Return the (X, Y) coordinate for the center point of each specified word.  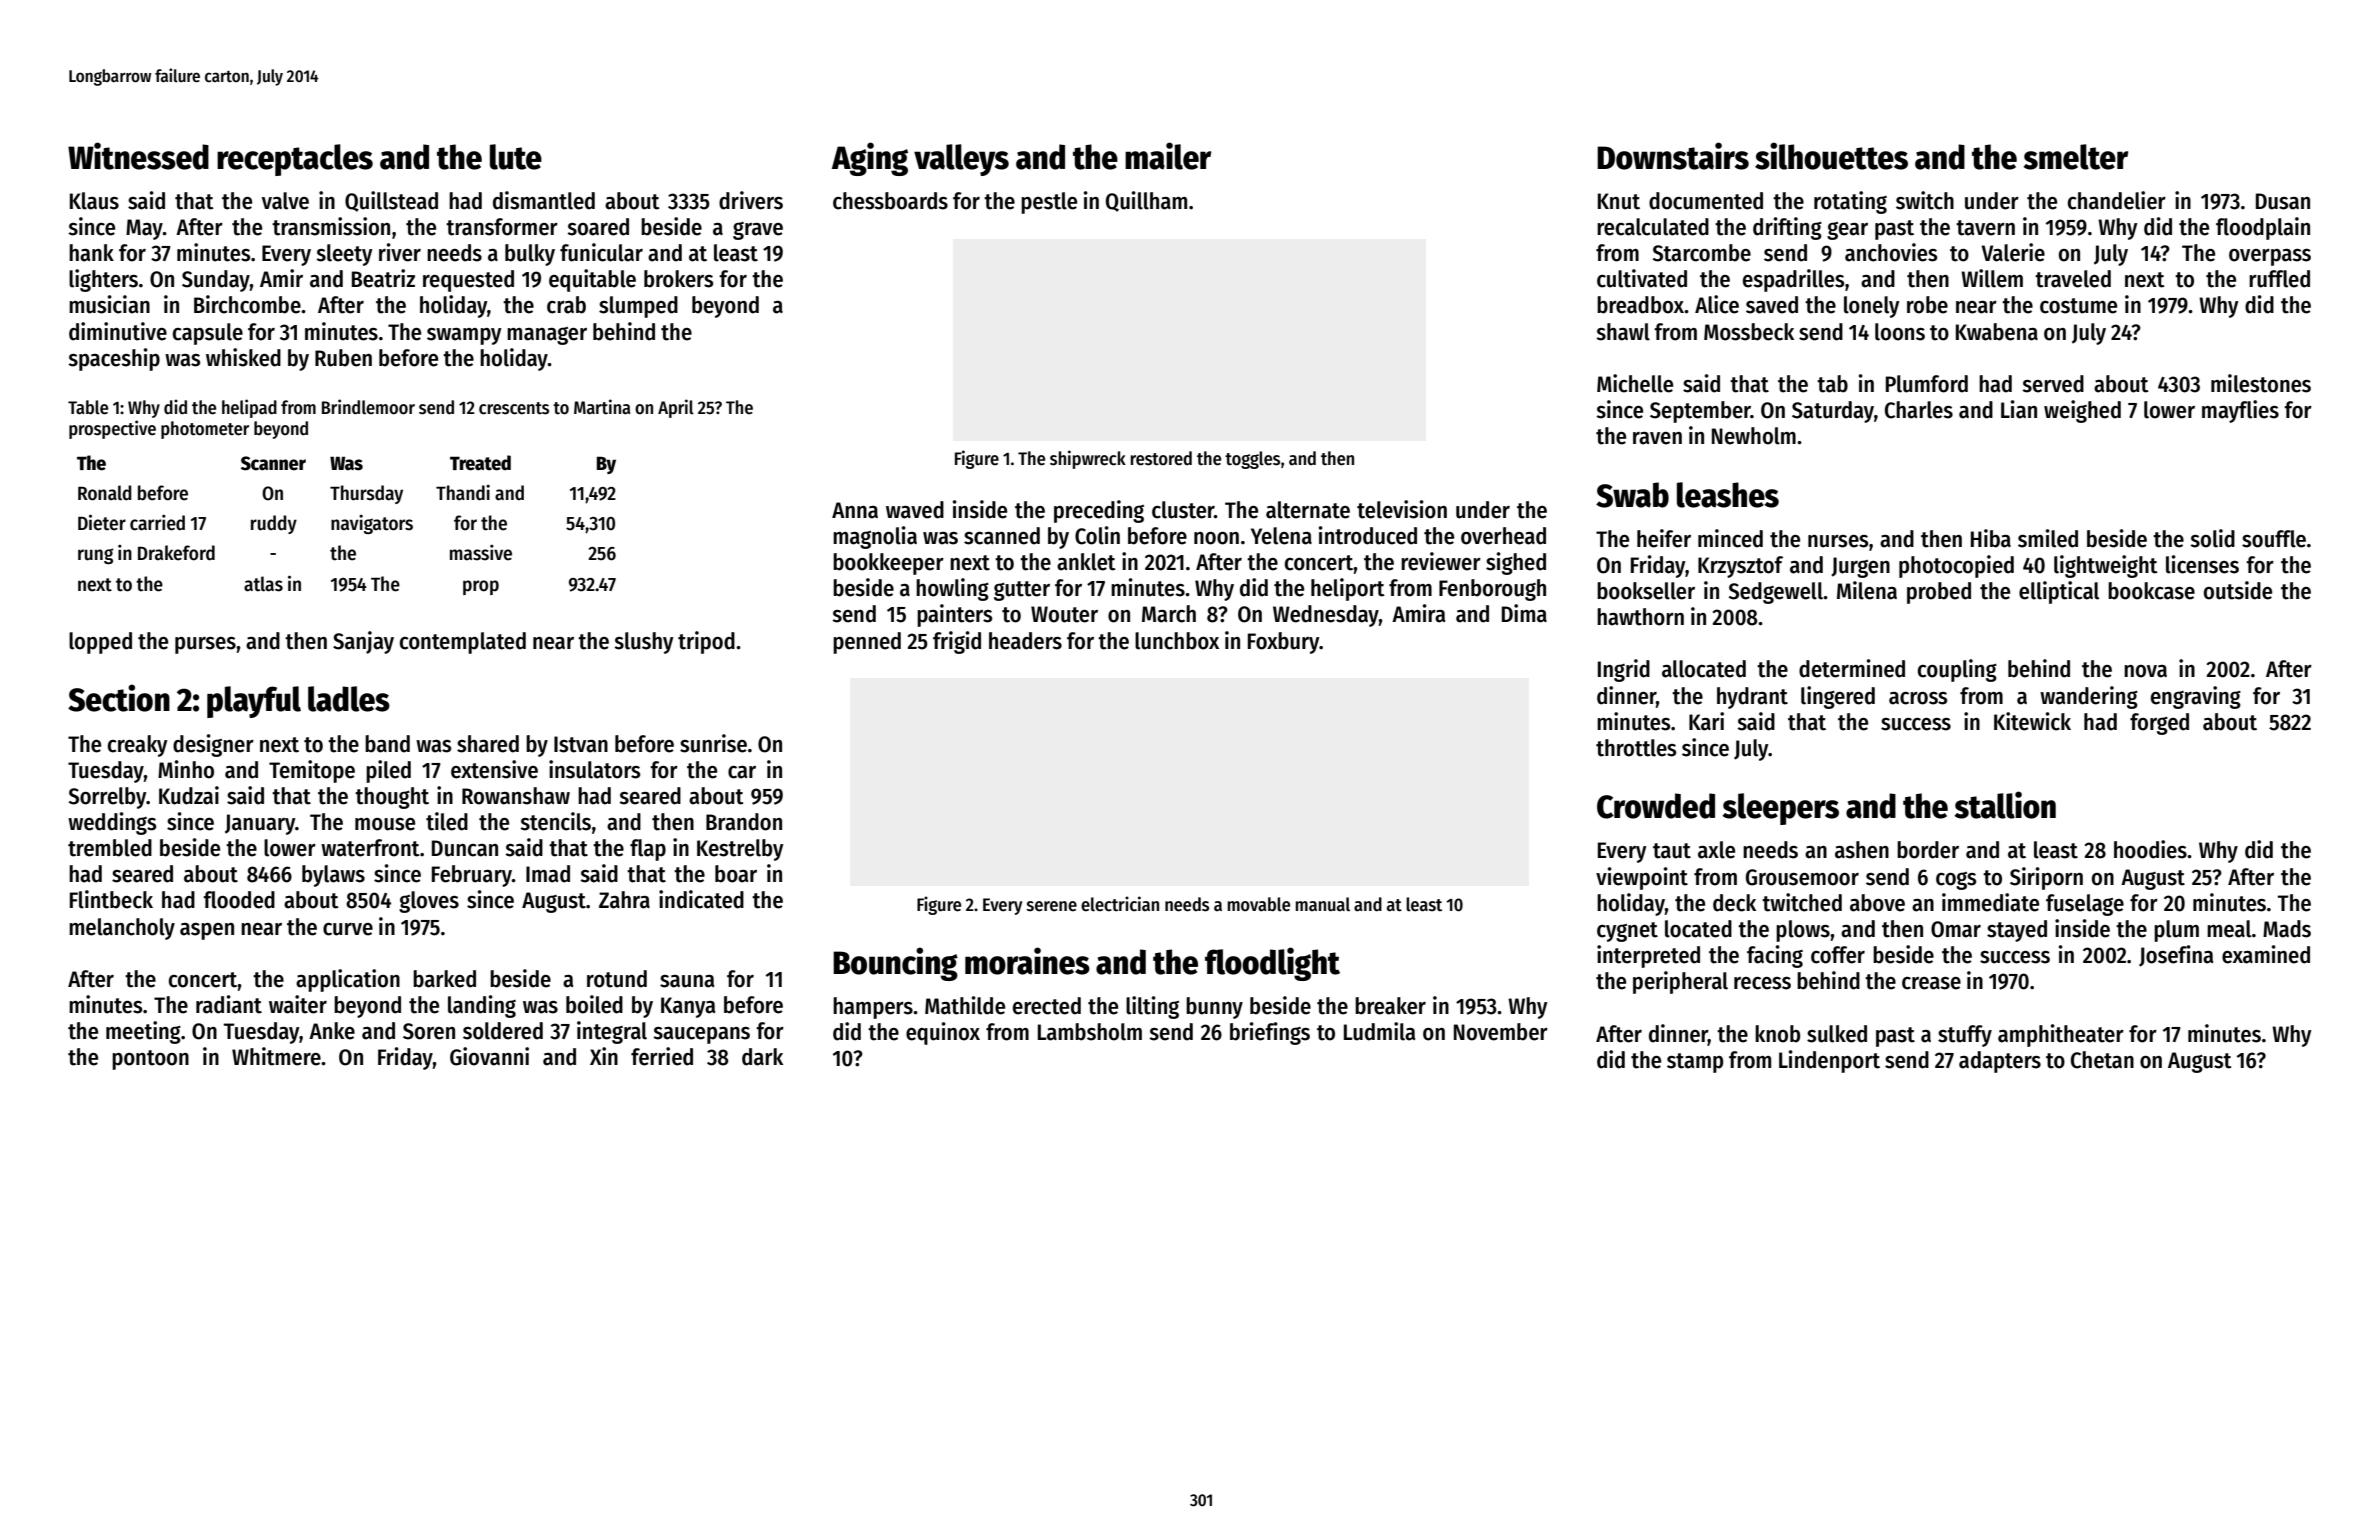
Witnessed (138, 156)
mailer (1168, 156)
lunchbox (1177, 641)
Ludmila (1380, 1031)
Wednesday (1326, 616)
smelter (2075, 157)
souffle (2274, 539)
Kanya (688, 1007)
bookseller (1646, 591)
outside (2238, 590)
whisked (243, 357)
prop (481, 587)
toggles (1252, 460)
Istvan (581, 744)
